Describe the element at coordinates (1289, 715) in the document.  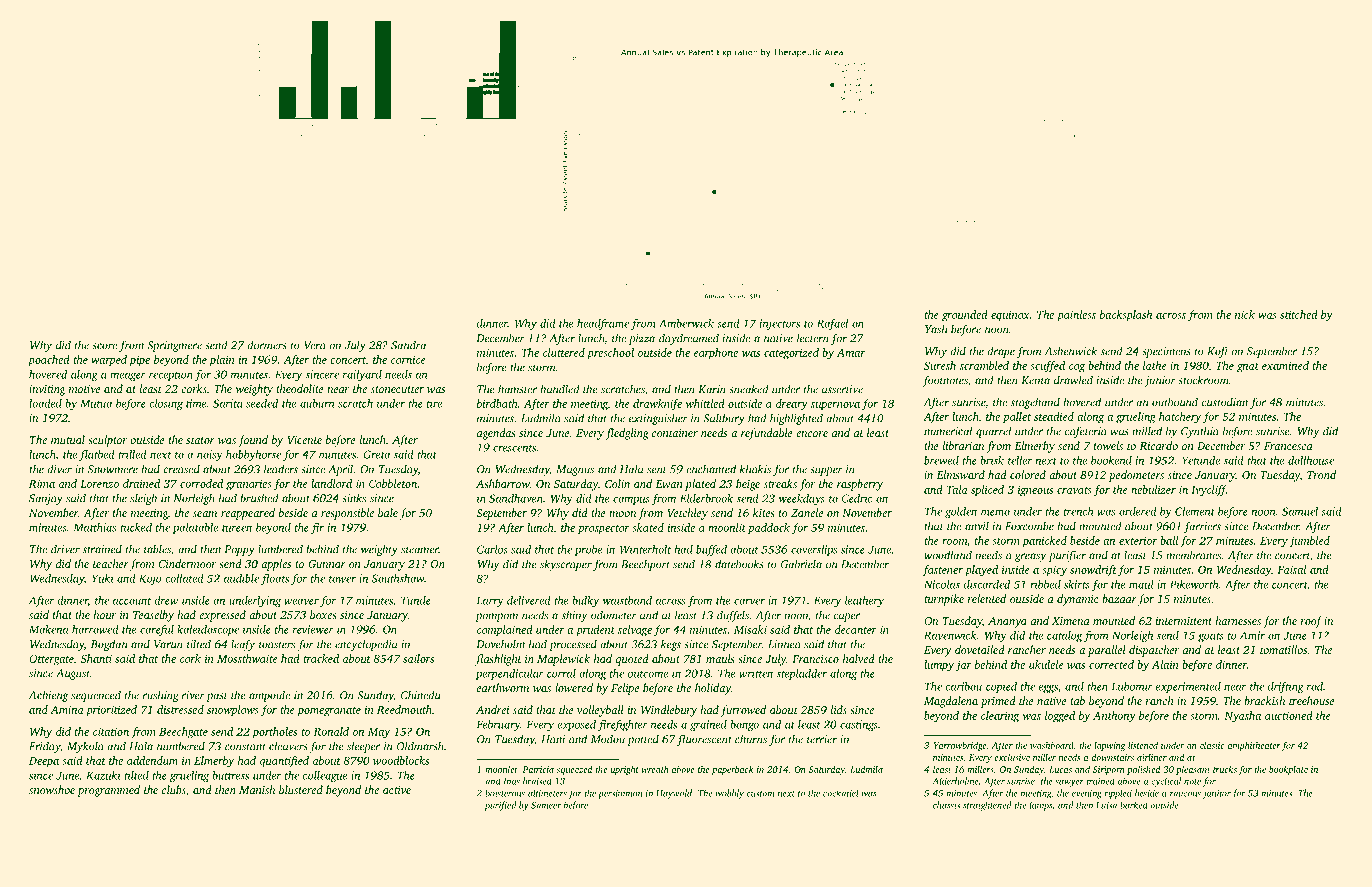
I see `auctioned` at that location.
